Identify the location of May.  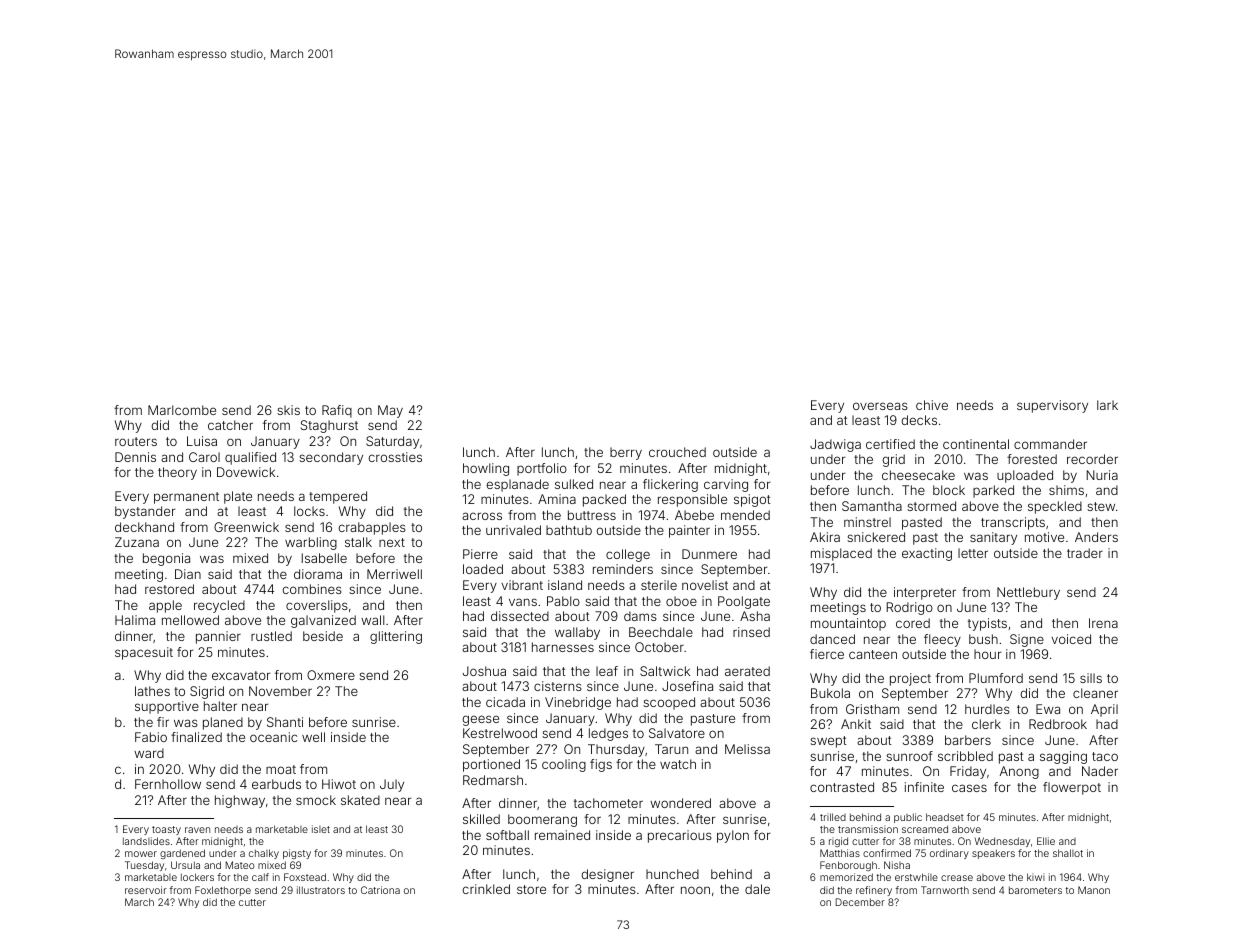
(390, 411).
